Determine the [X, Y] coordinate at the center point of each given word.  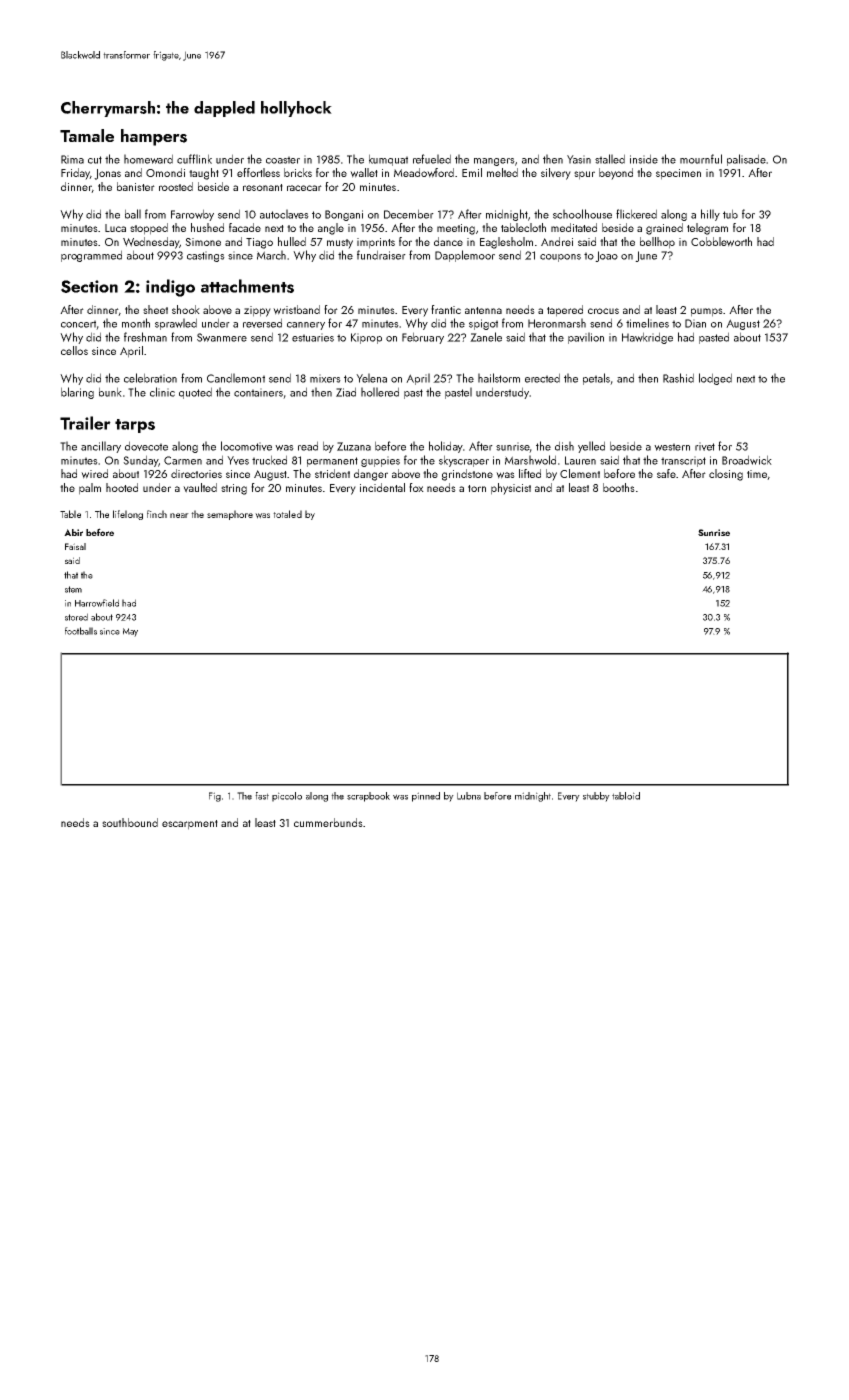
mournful [701, 159]
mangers [494, 162]
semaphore [230, 515]
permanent [332, 462]
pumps [707, 312]
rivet [705, 446]
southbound [130, 822]
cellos [74, 350]
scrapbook [368, 797]
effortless [258, 172]
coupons [560, 258]
